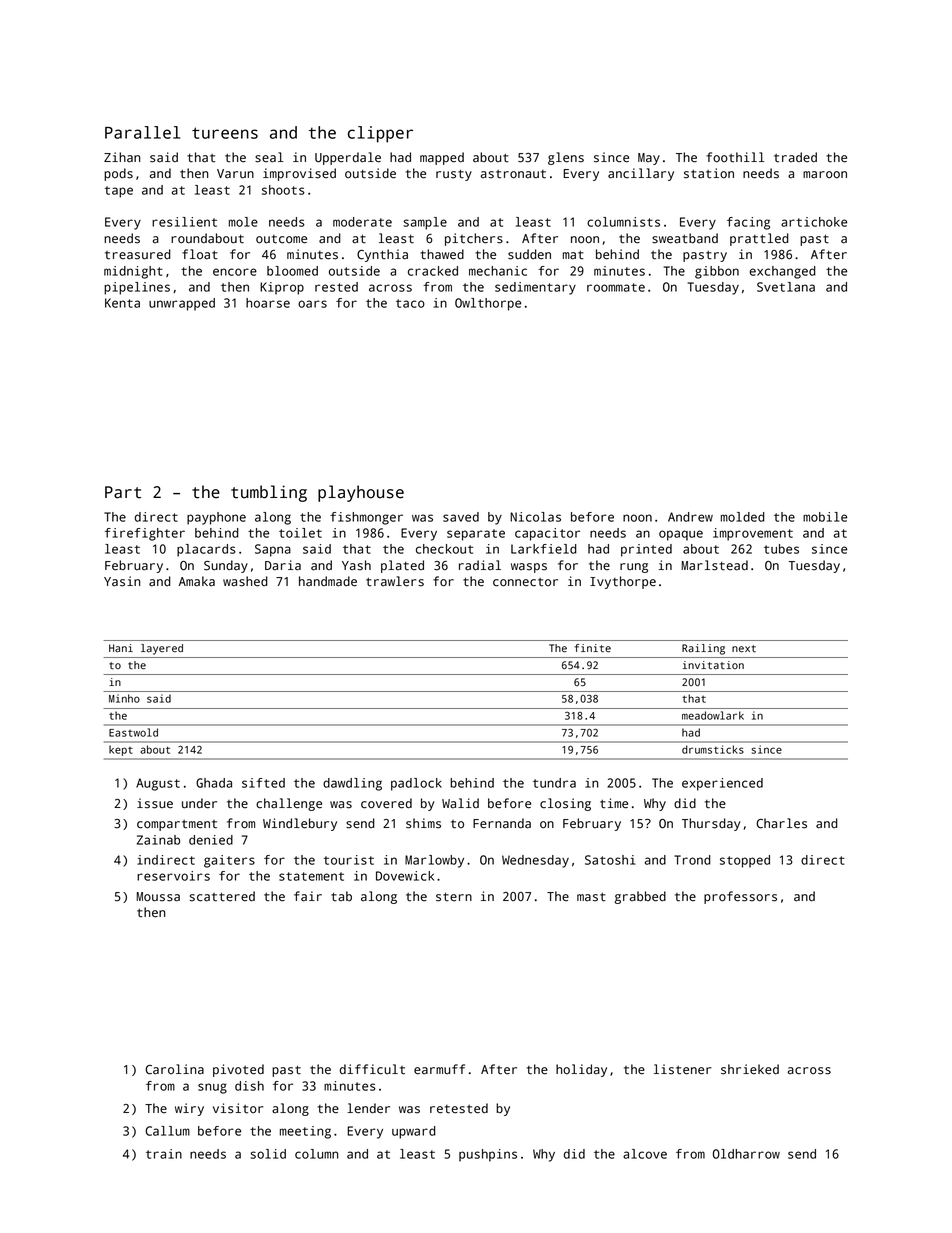 This document has height=1233, width=952. I want to click on Amaka, so click(197, 581).
